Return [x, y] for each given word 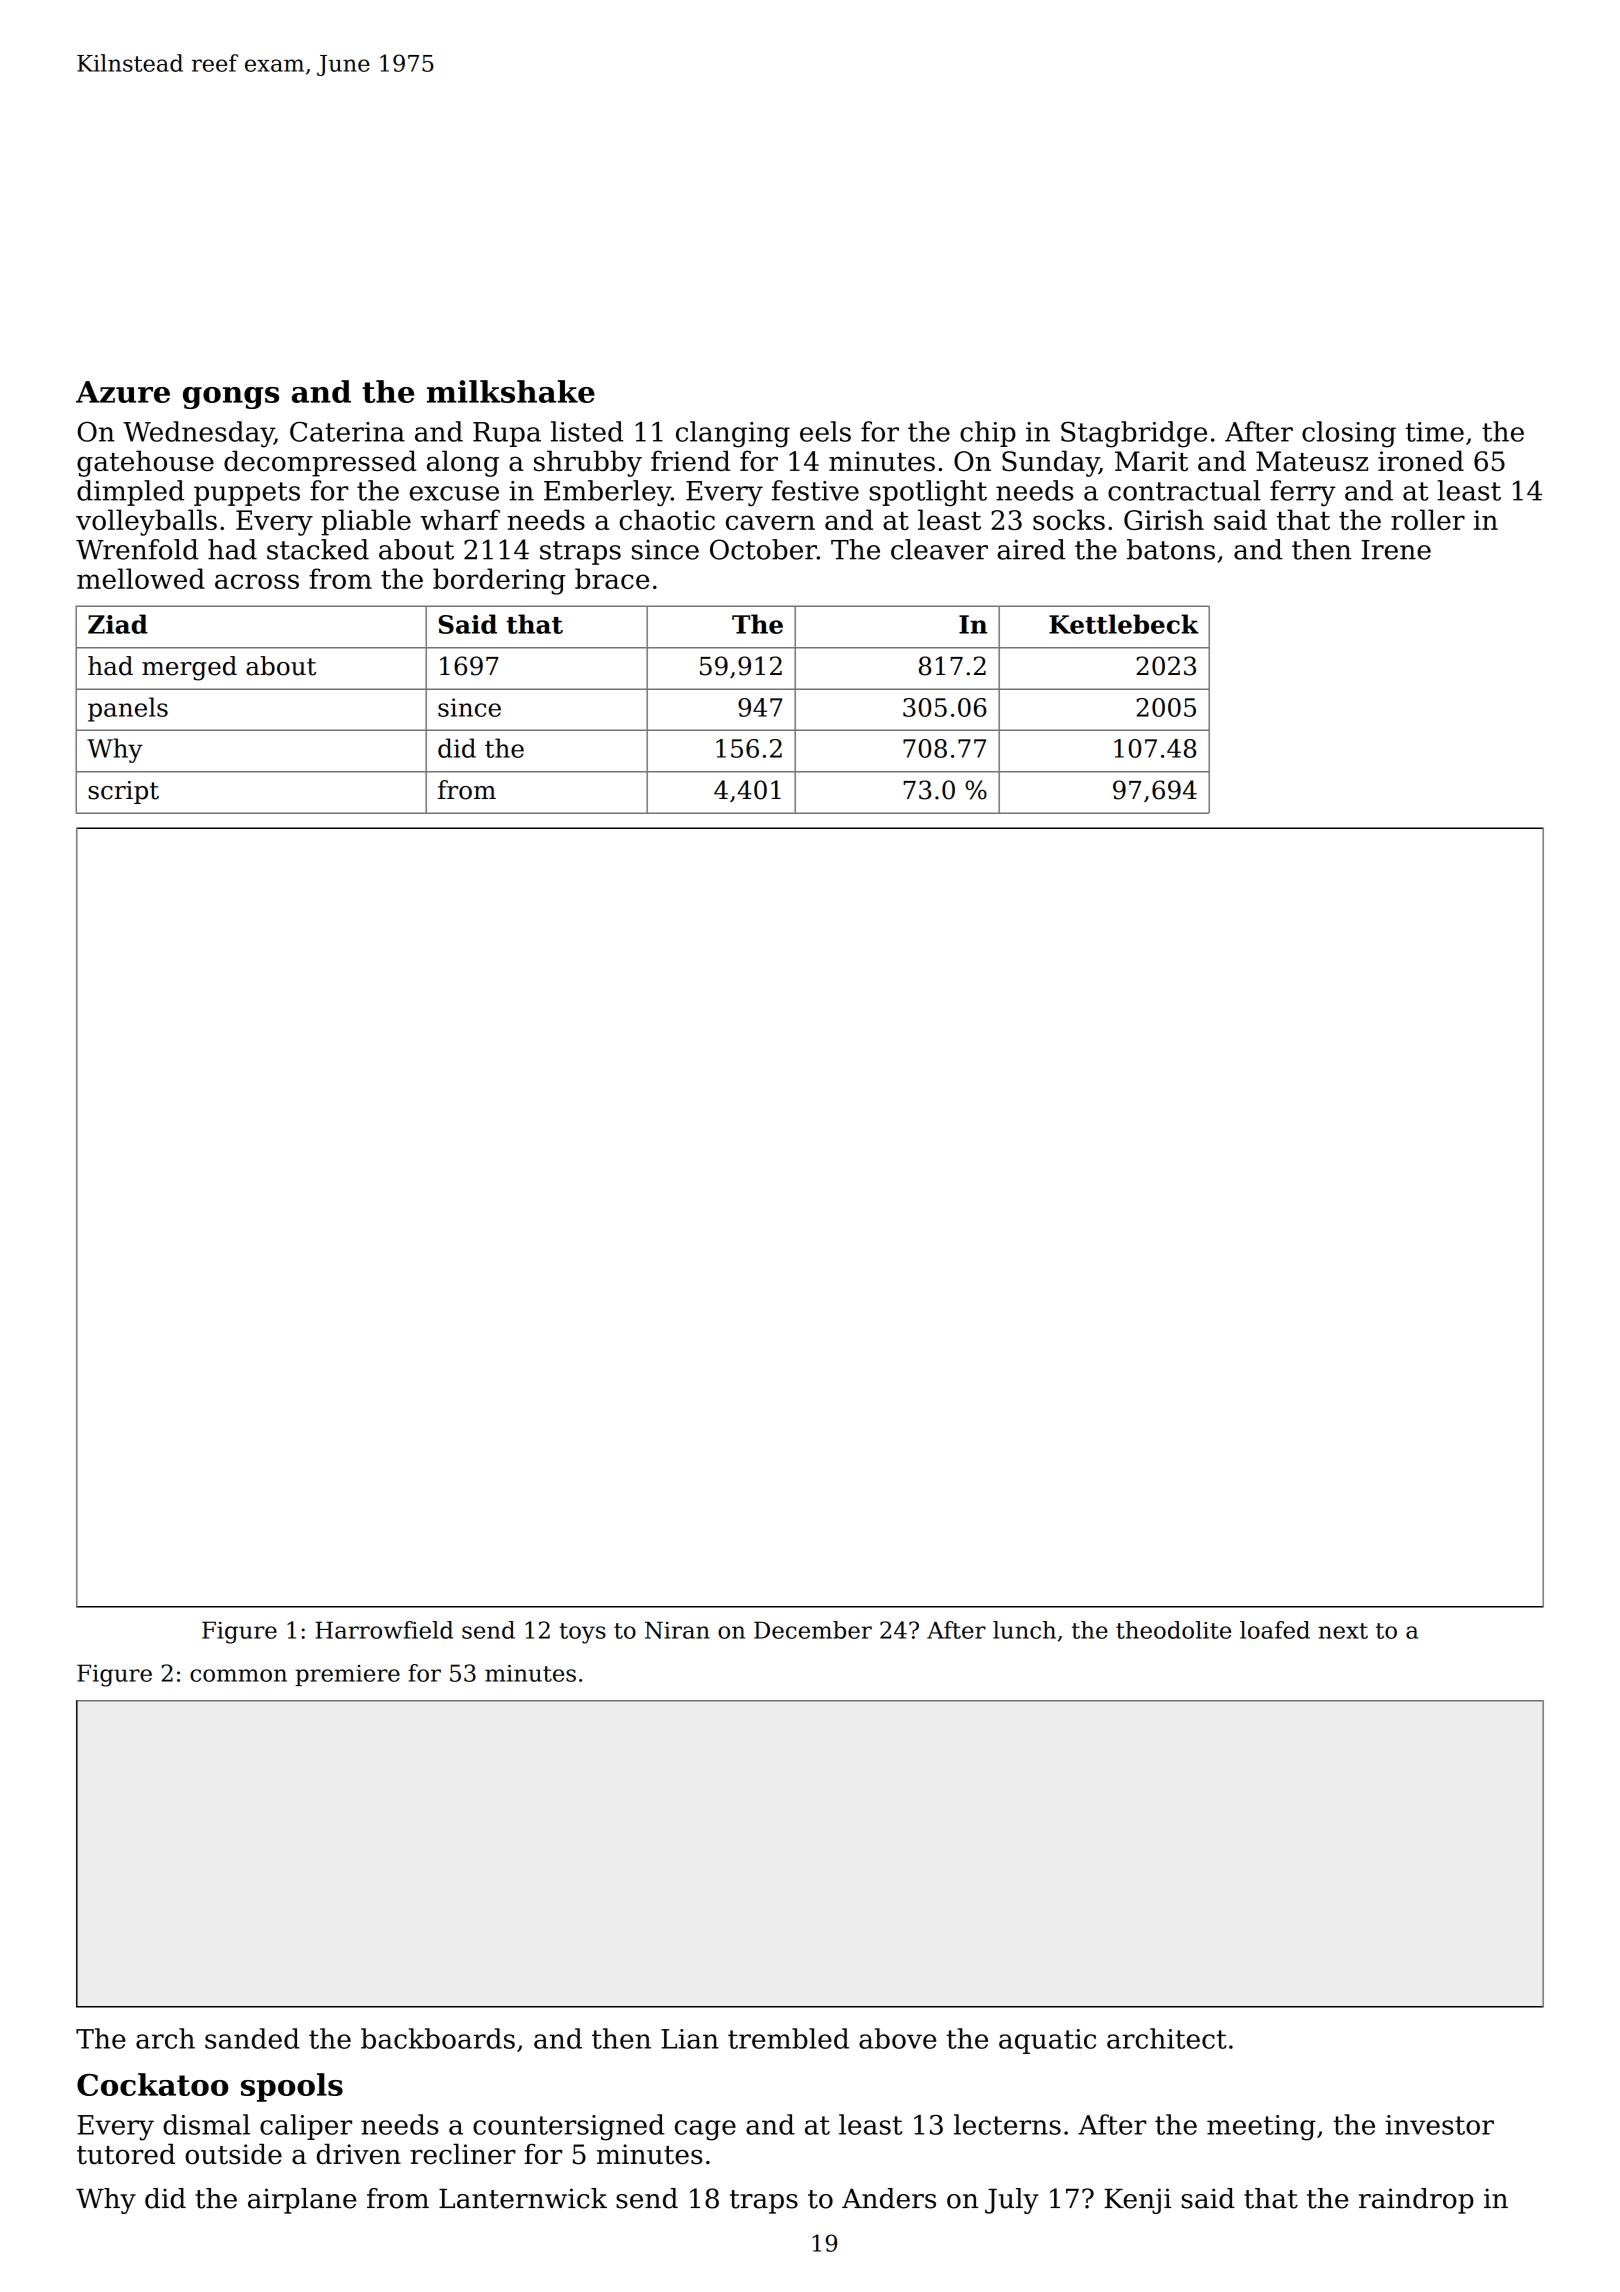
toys [582, 1633]
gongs [231, 398]
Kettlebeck [1124, 624]
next [1343, 1631]
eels [825, 431]
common [238, 1675]
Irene [1396, 550]
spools [292, 2087]
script [123, 792]
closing [1349, 434]
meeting [1261, 2128]
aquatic [1047, 2041]
